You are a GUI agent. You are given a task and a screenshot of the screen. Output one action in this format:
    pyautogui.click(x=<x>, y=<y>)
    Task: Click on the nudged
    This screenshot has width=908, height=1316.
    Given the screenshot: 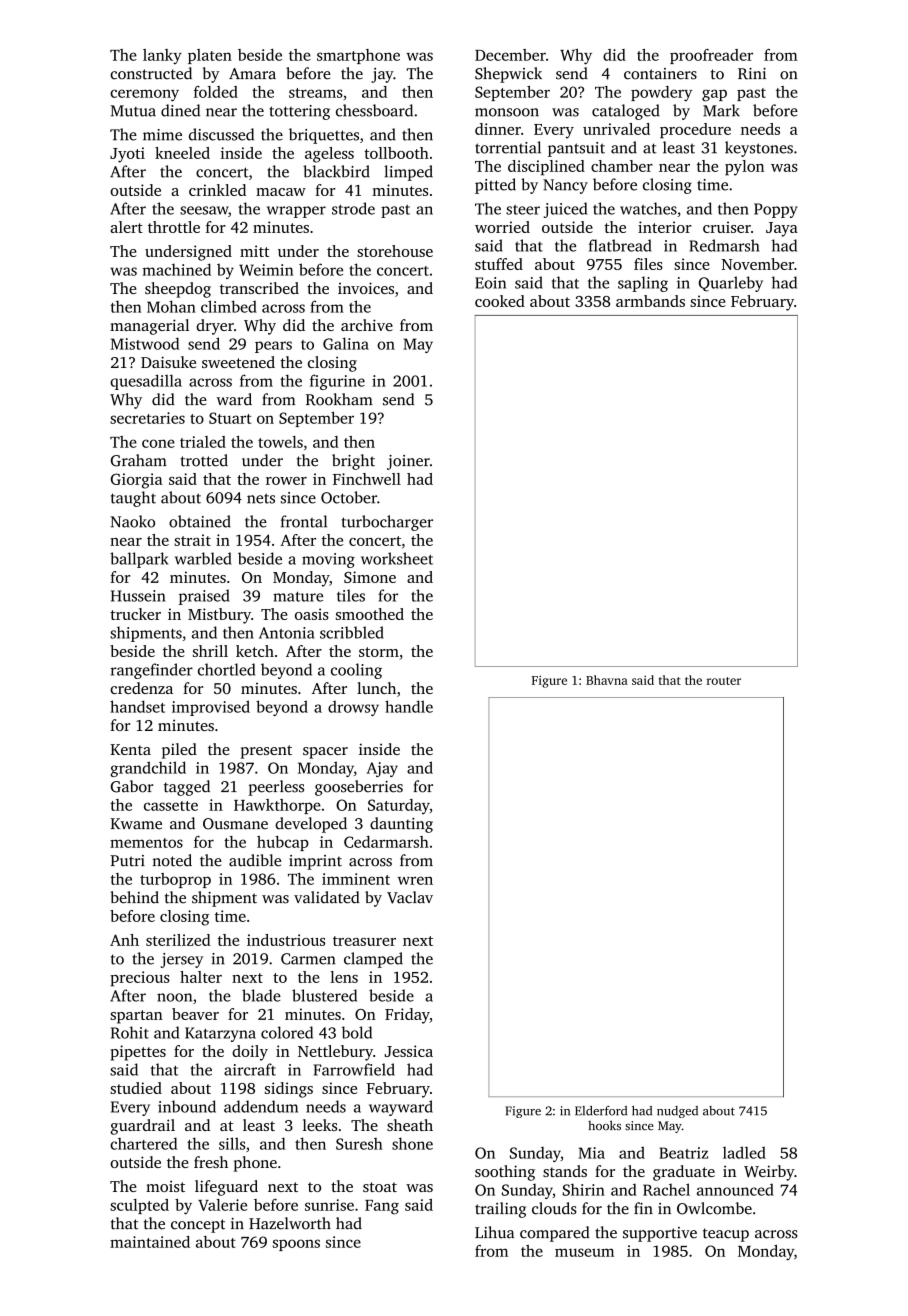 What is the action you would take?
    pyautogui.click(x=677, y=1112)
